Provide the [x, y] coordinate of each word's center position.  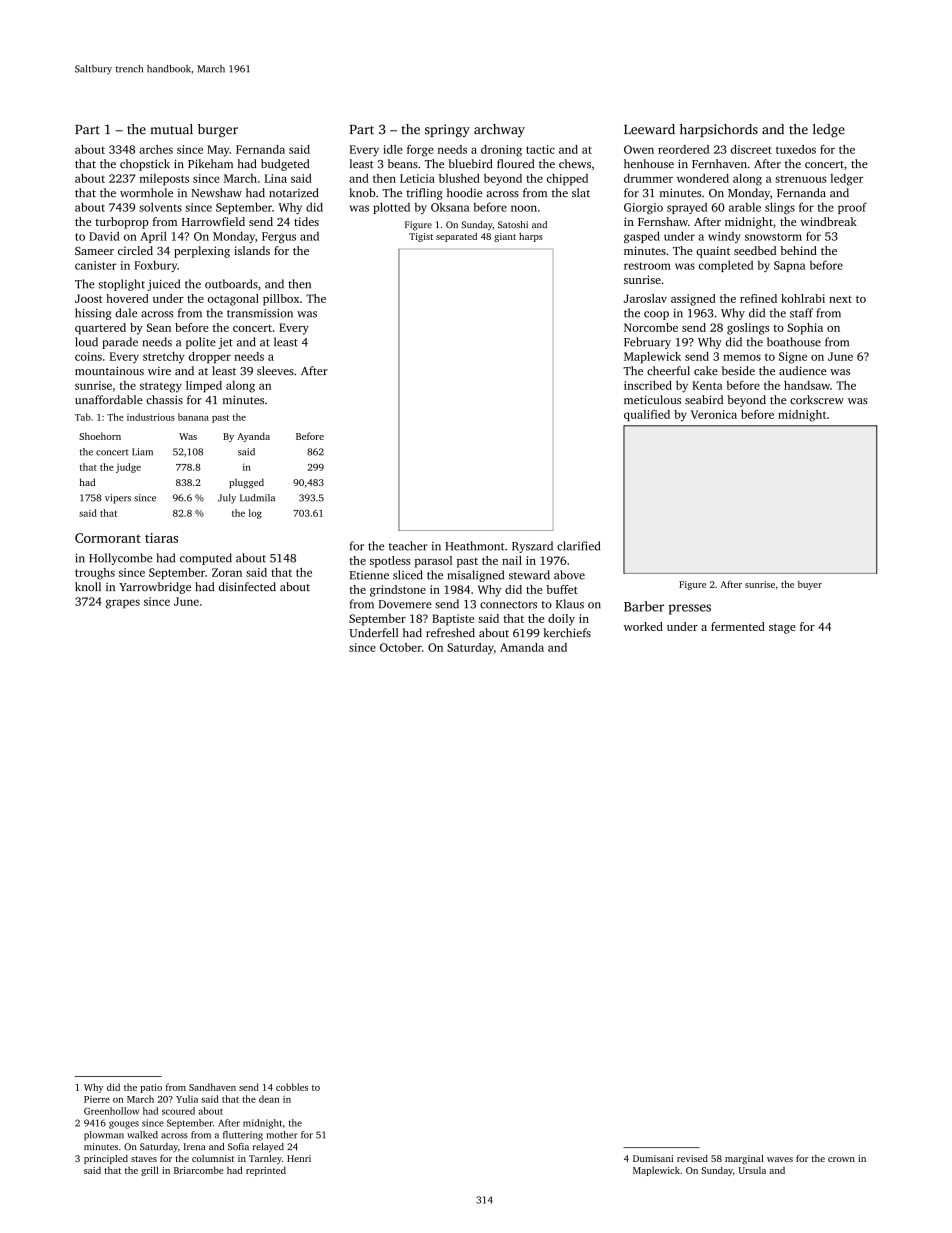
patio [151, 1088]
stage [782, 629]
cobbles [292, 1087]
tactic [540, 149]
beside [738, 370]
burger [218, 131]
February [647, 343]
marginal [744, 1159]
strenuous [800, 179]
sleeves [275, 370]
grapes [123, 604]
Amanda [522, 647]
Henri [299, 1158]
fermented [738, 626]
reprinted [266, 1171]
